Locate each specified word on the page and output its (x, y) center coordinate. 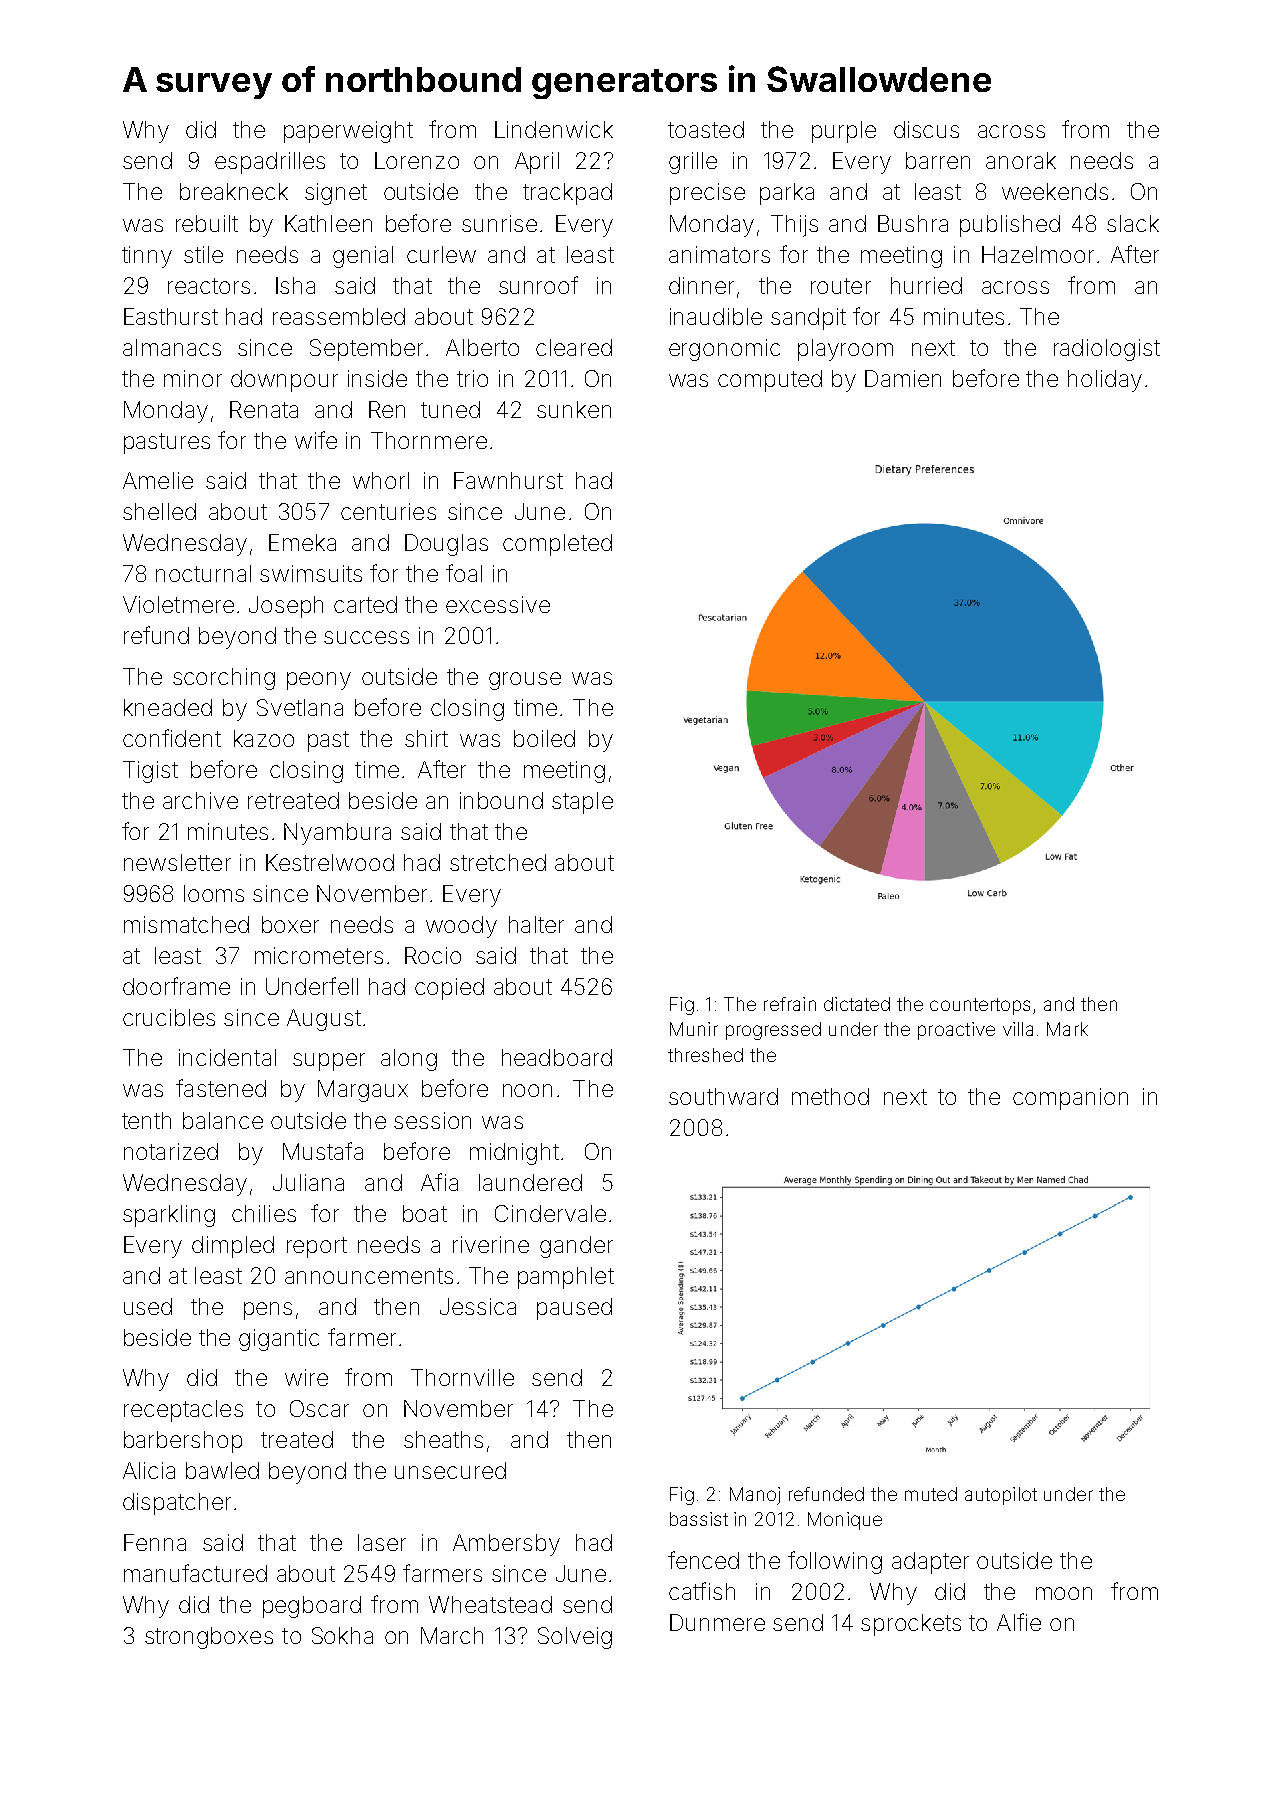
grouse (525, 681)
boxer (290, 924)
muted (931, 1494)
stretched (498, 862)
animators (719, 254)
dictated (857, 1004)
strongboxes (209, 1638)
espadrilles (270, 163)
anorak (1021, 160)
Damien (903, 378)
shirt (426, 738)
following (835, 1562)
